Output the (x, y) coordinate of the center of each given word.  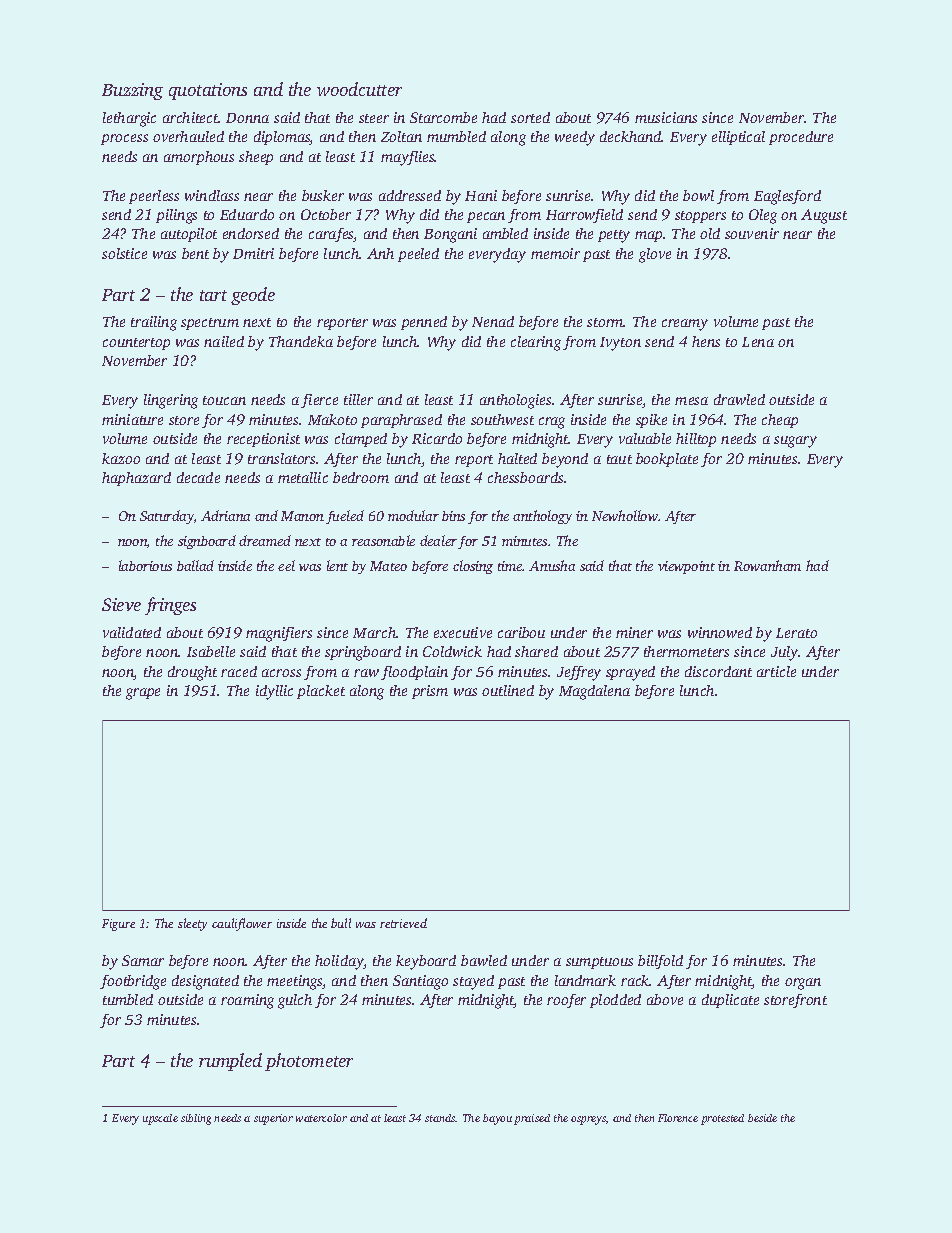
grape (143, 694)
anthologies (515, 401)
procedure (801, 138)
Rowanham (767, 565)
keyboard (426, 962)
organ (803, 984)
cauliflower (242, 924)
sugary (795, 442)
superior (273, 1119)
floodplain (414, 673)
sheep (256, 158)
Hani (481, 195)
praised (532, 1119)
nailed (224, 341)
